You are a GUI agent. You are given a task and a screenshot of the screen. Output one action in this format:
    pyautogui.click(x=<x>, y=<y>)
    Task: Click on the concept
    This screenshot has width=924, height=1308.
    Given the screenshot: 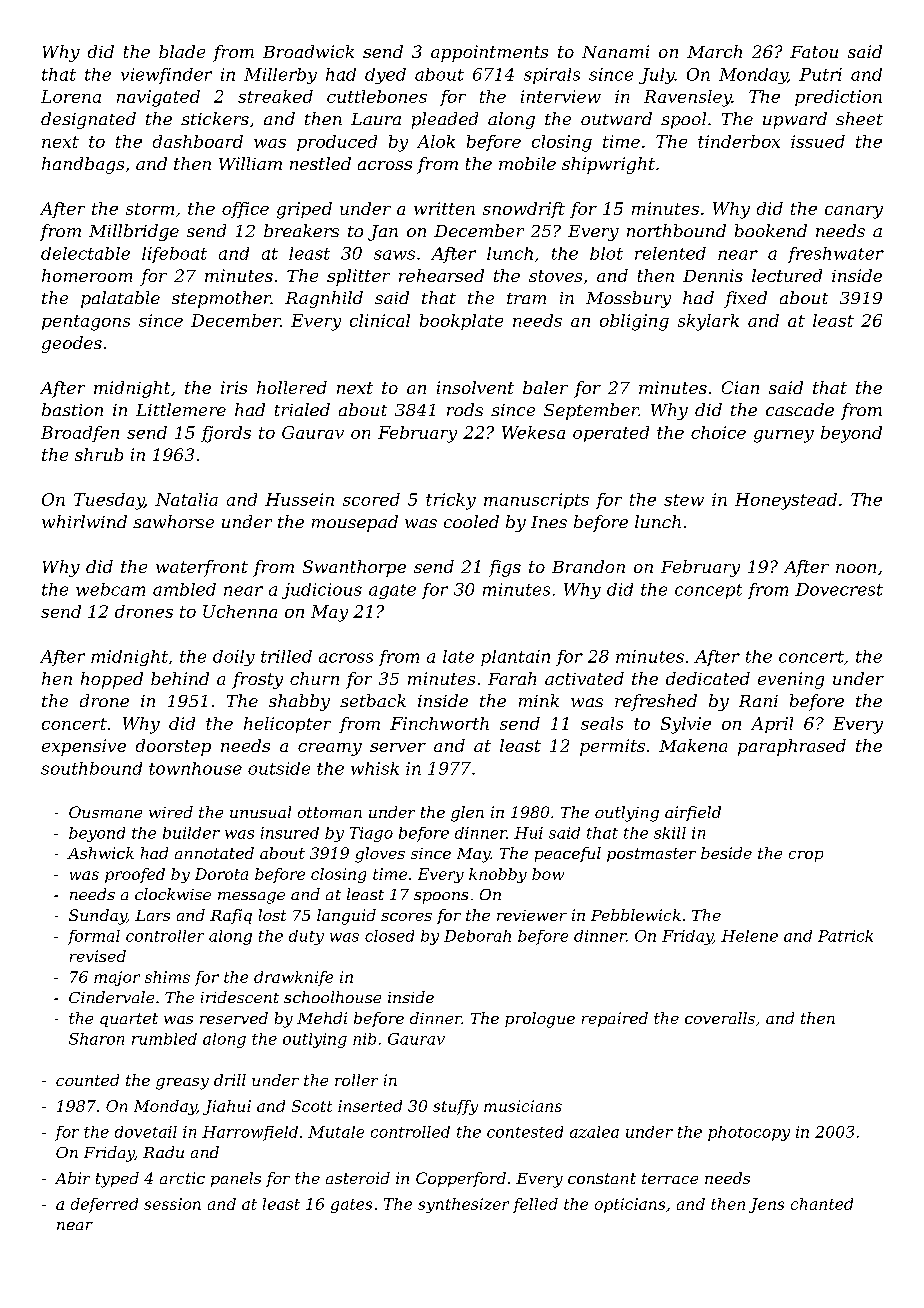 What is the action you would take?
    pyautogui.click(x=708, y=591)
